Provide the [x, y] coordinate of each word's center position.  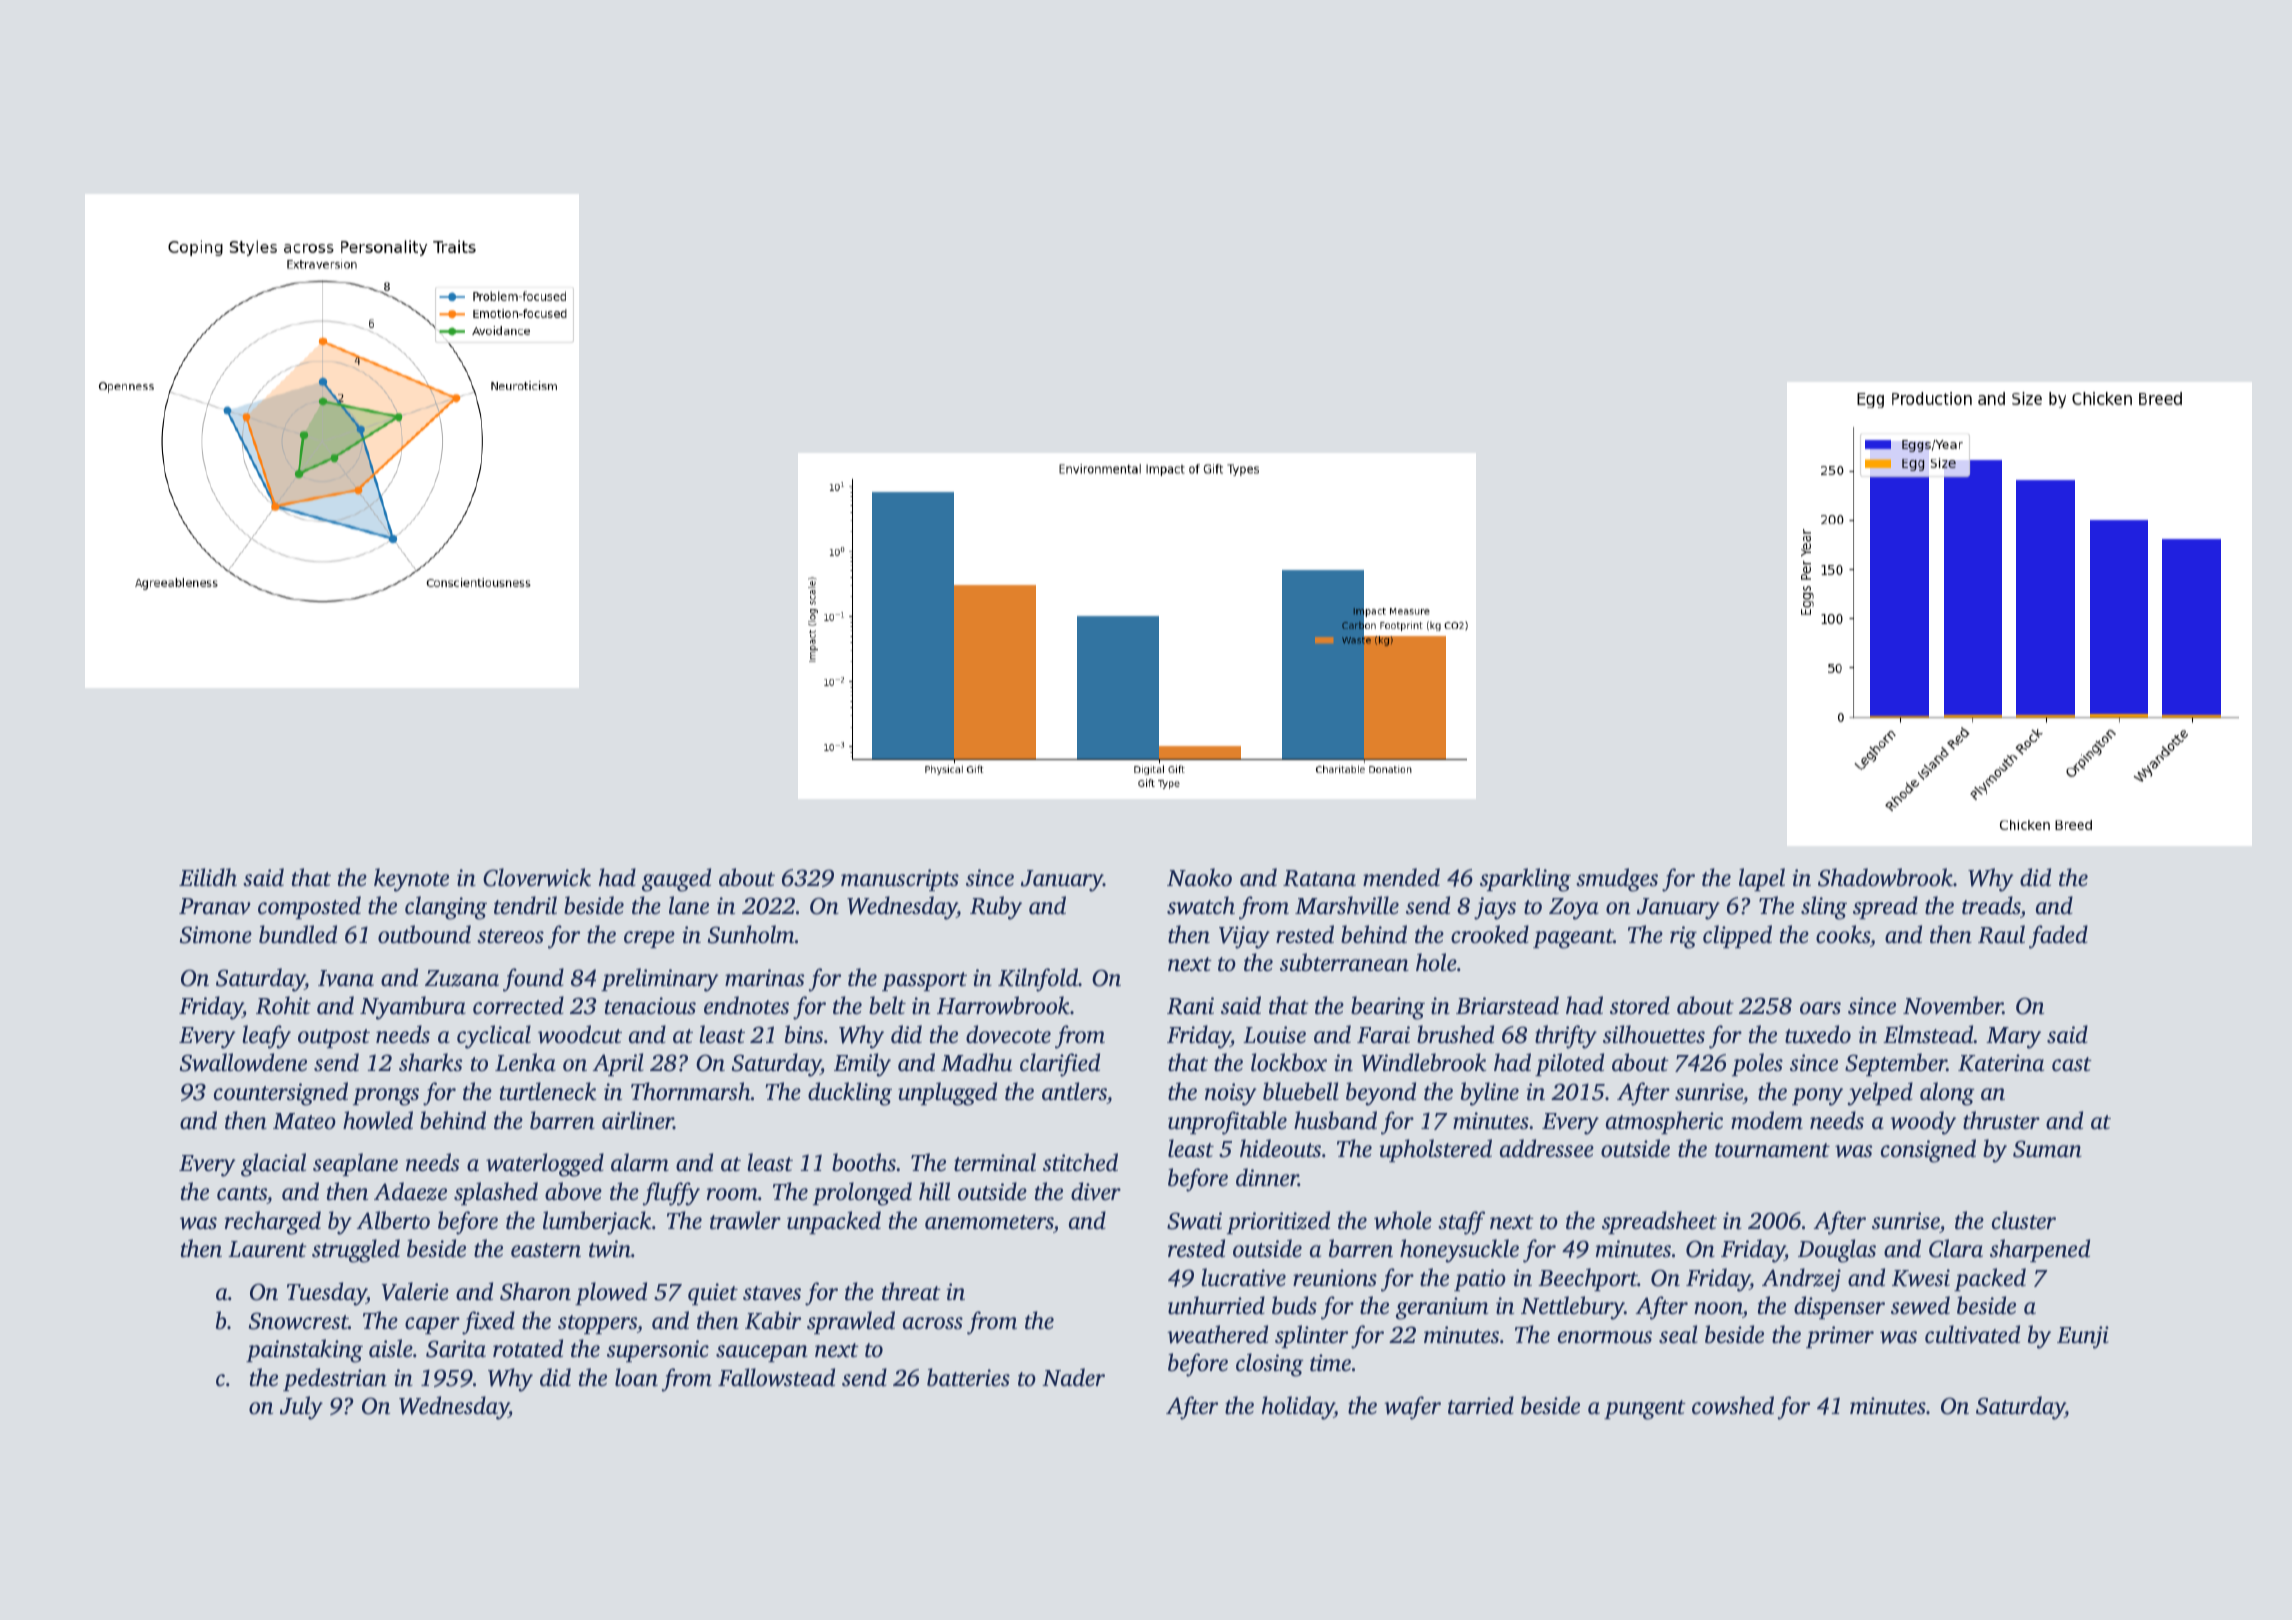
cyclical [494, 1037]
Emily [862, 1065]
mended [1401, 877]
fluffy [671, 1194]
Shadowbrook [1885, 877]
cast [2072, 1064]
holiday [1298, 1408]
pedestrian [335, 1379]
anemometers [989, 1222]
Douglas [1837, 1251]
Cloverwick [537, 877]
